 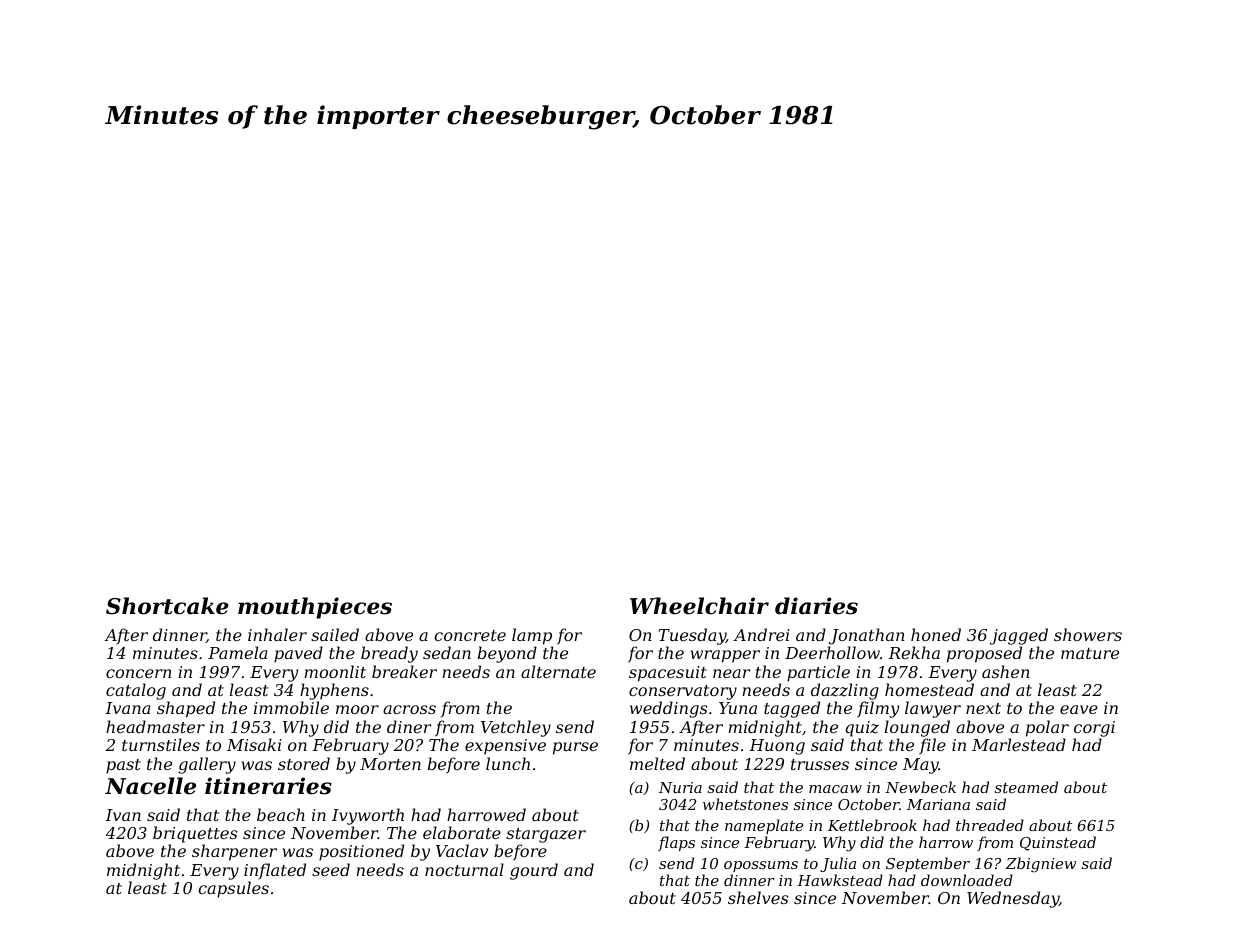 I want to click on across, so click(x=409, y=709).
